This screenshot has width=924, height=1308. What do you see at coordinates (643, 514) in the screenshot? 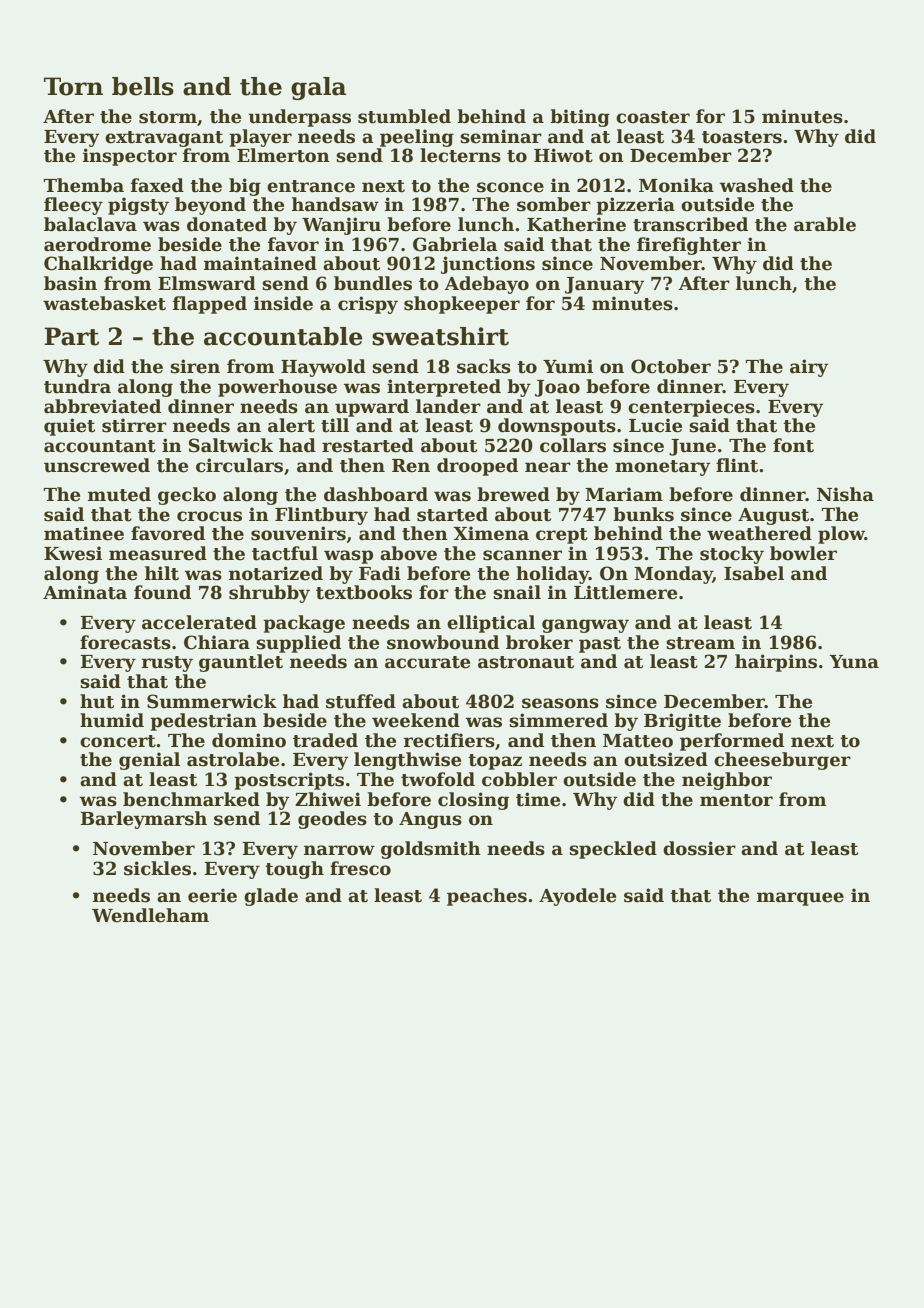
I see `bunks` at bounding box center [643, 514].
